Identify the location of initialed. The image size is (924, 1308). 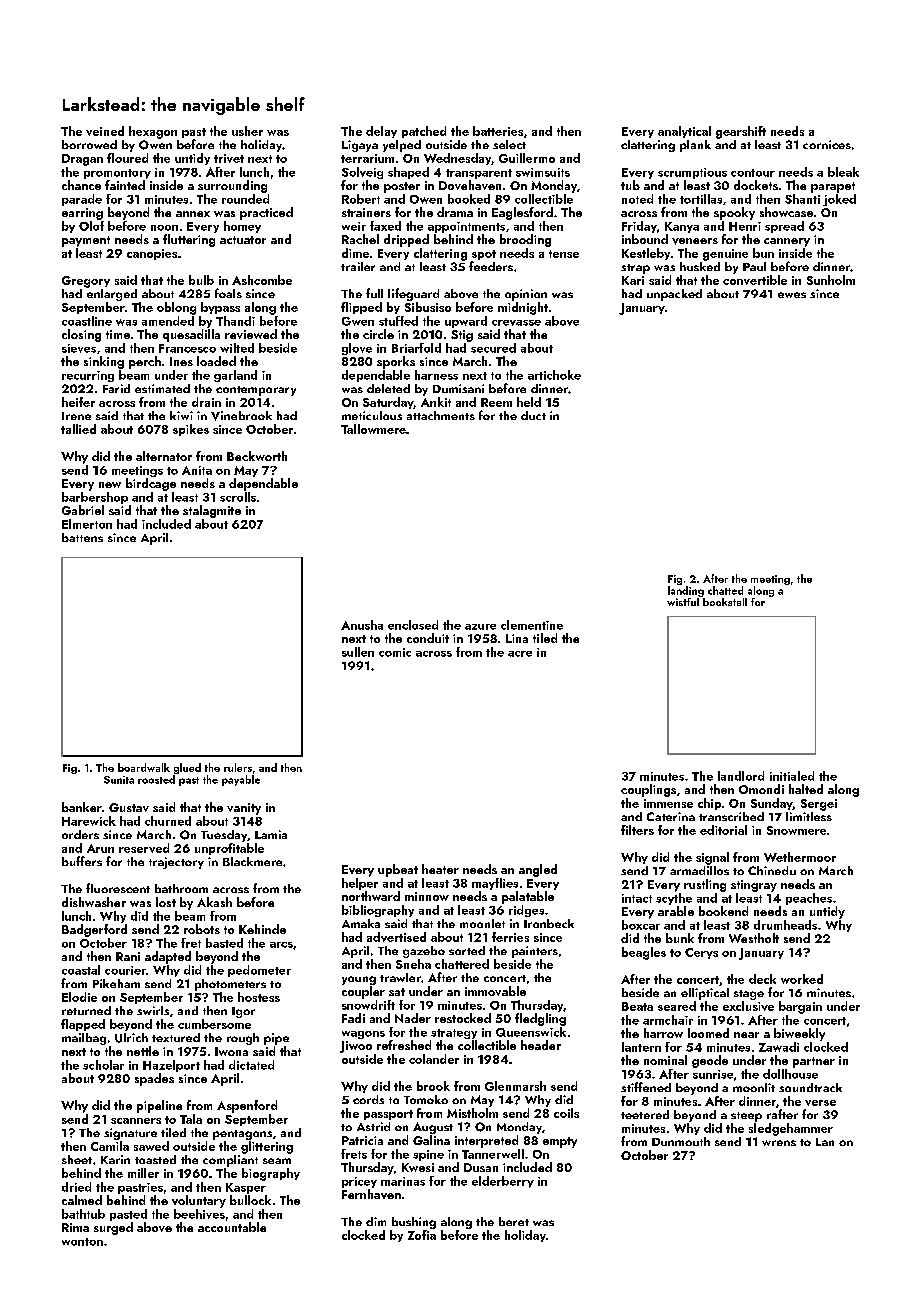
(792, 776).
